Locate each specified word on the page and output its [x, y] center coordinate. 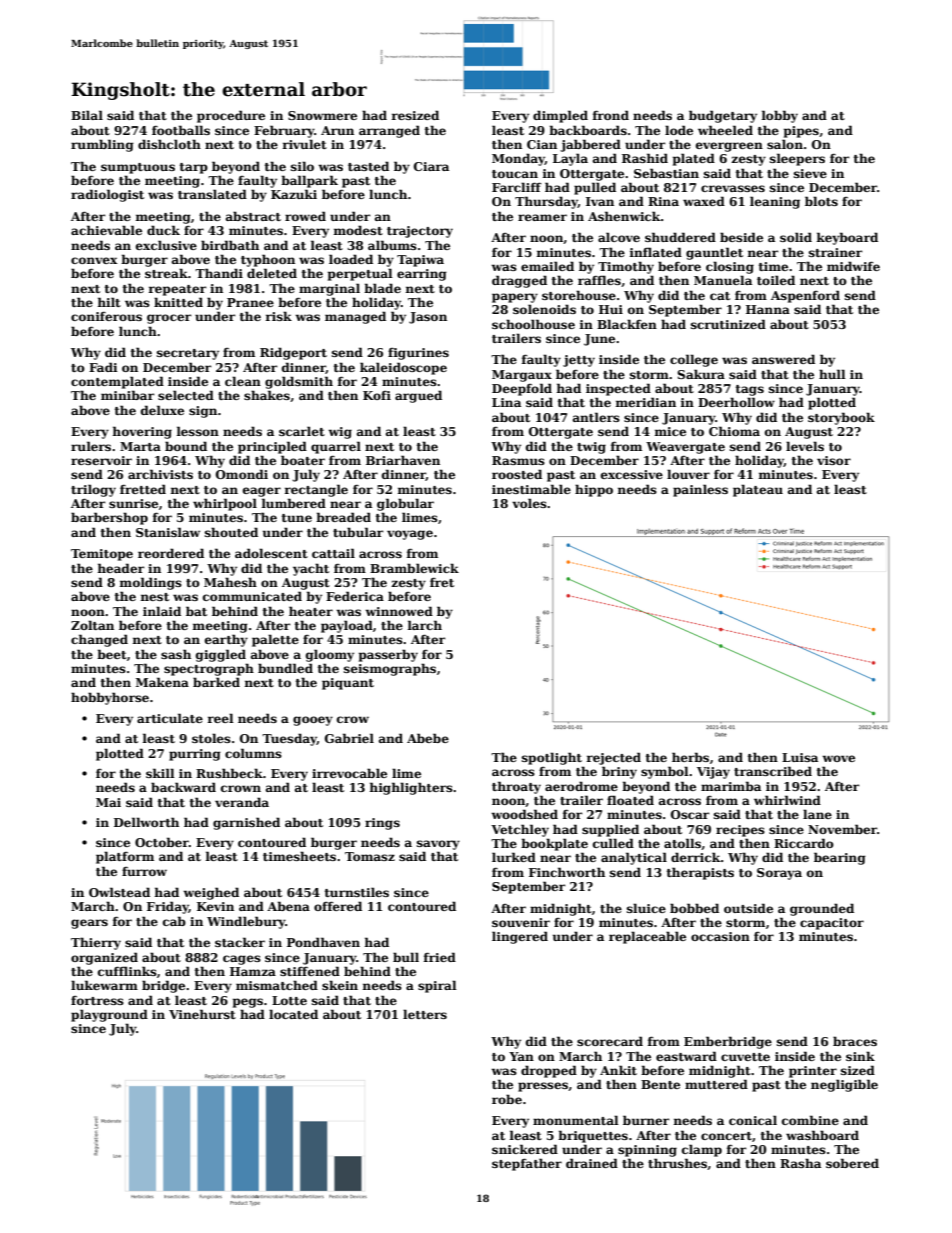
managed [355, 317]
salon [785, 144]
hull [832, 374]
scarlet [302, 431]
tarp [194, 168]
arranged [389, 131]
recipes [740, 831]
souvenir [521, 922]
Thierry [96, 943]
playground [109, 1015]
